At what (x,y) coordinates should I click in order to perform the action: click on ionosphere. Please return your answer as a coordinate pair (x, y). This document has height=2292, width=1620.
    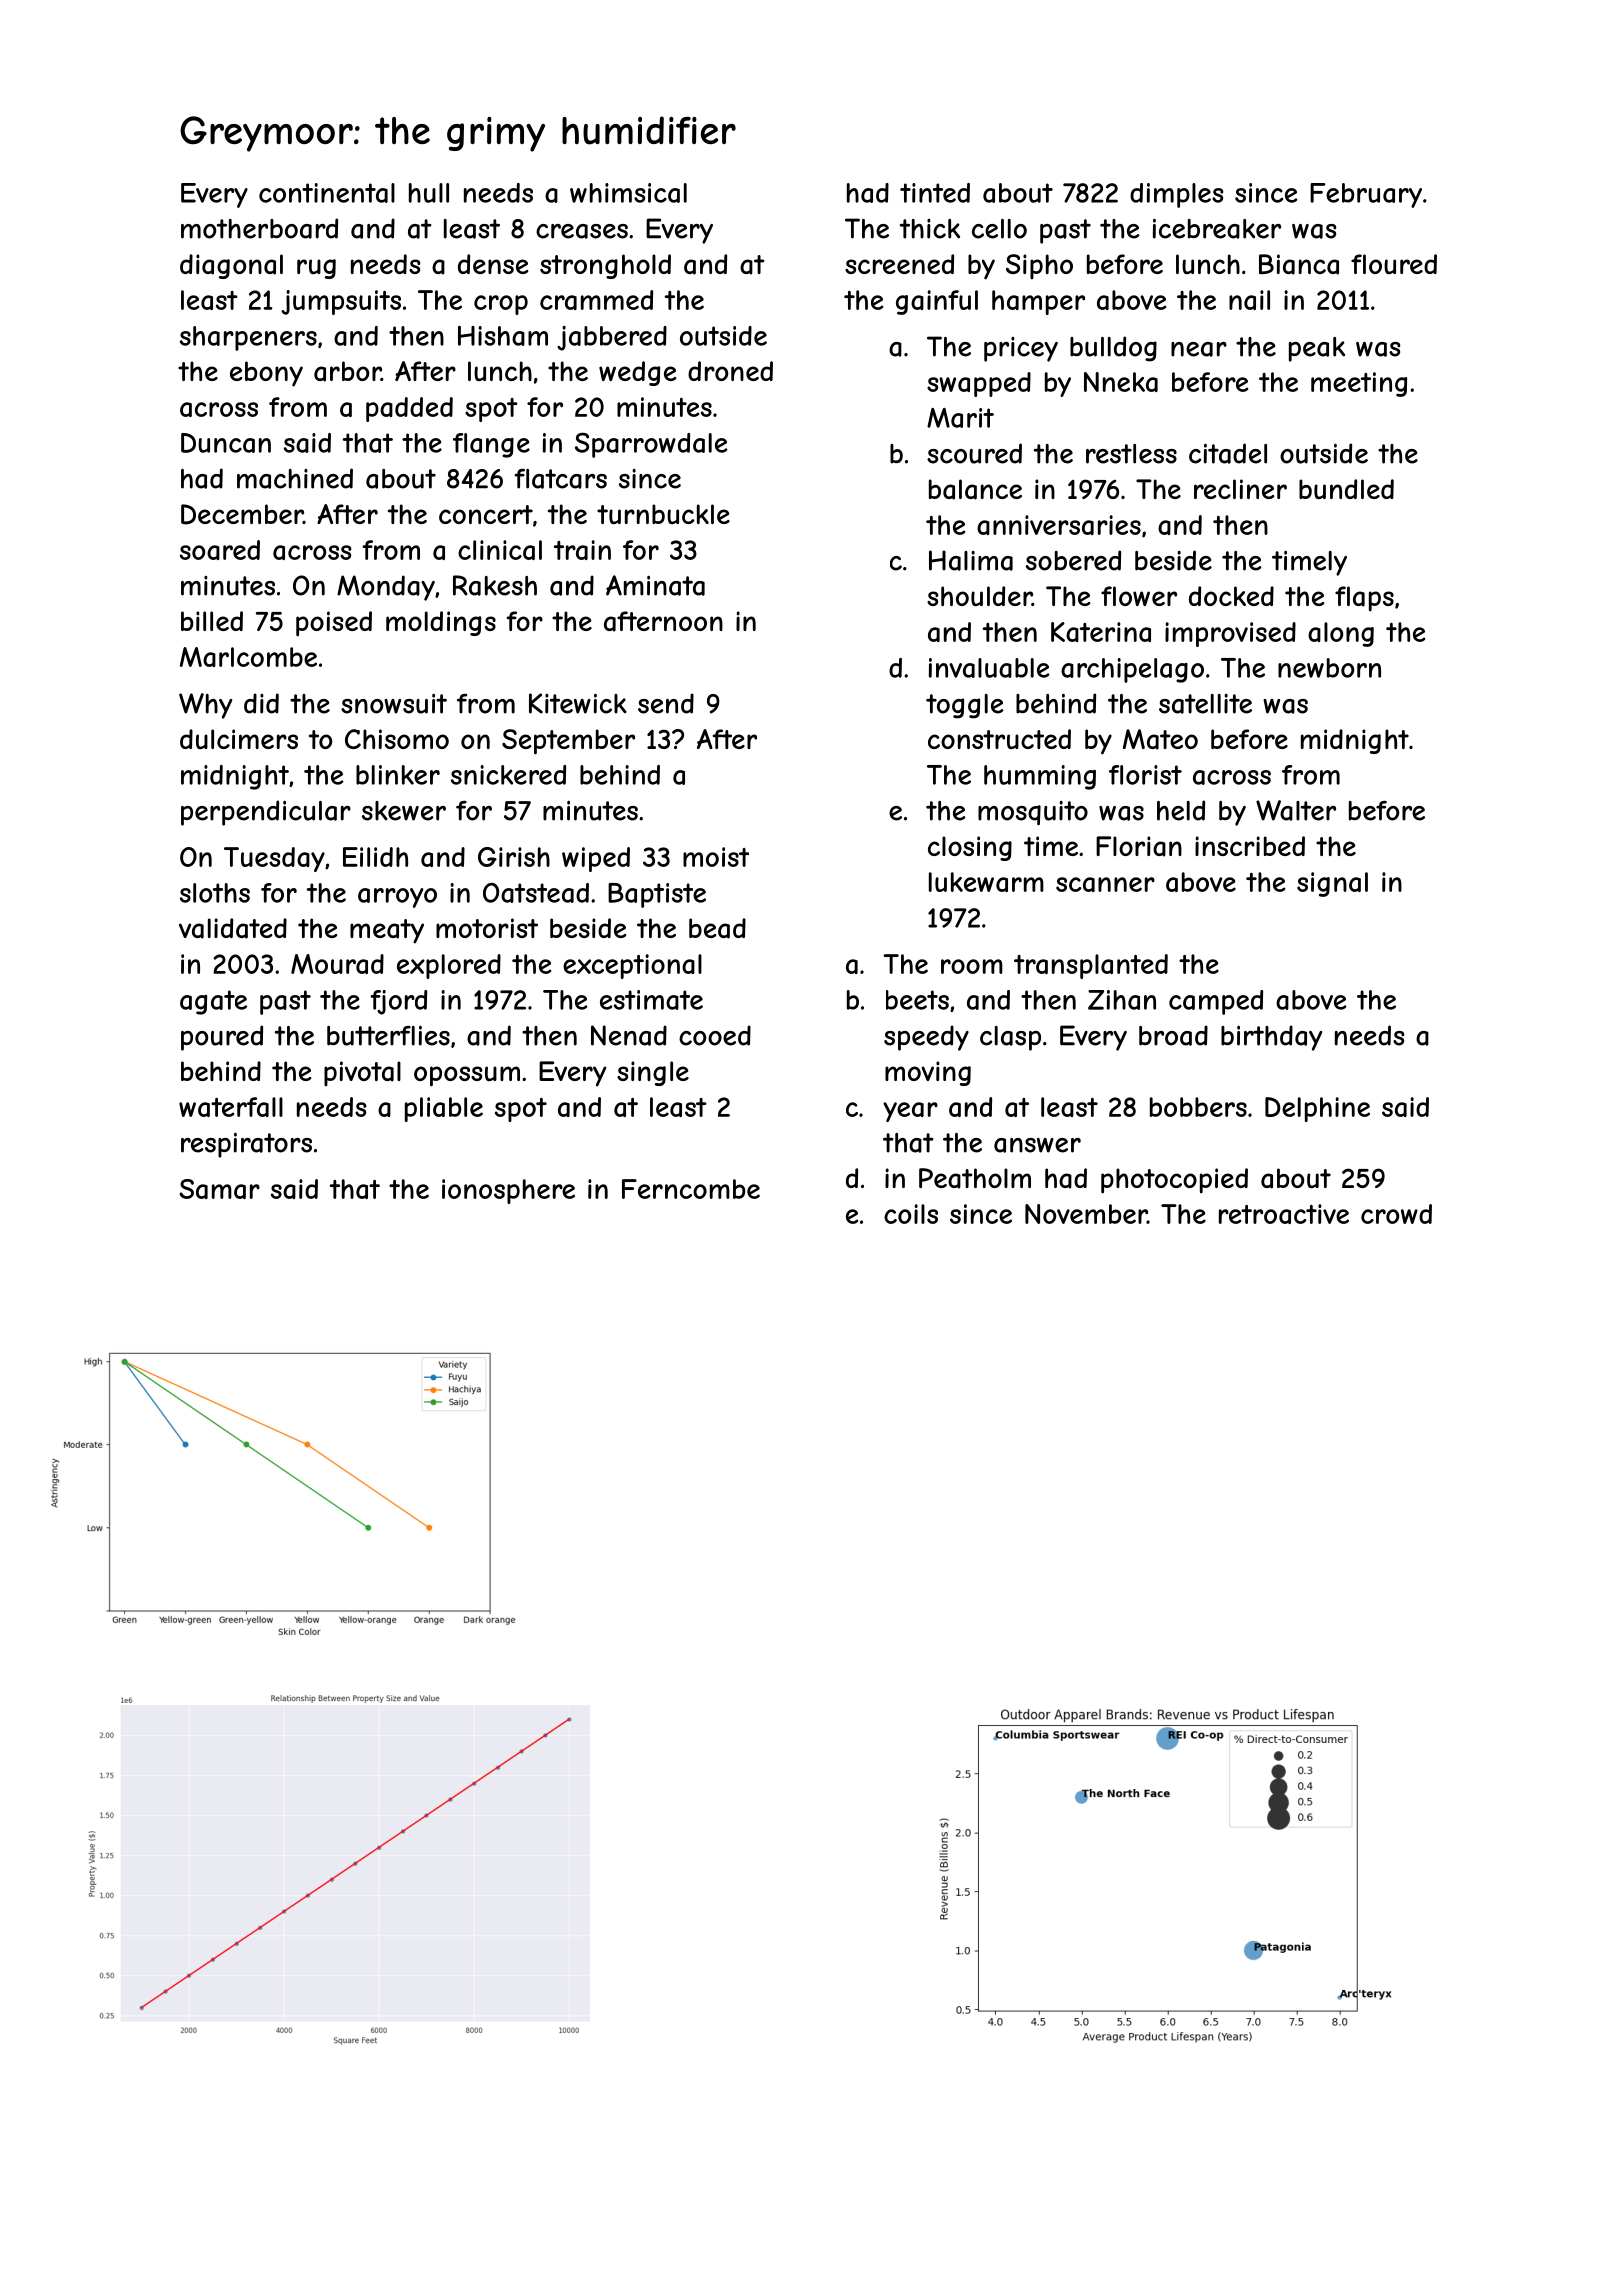
    Looking at the image, I should click on (508, 1191).
